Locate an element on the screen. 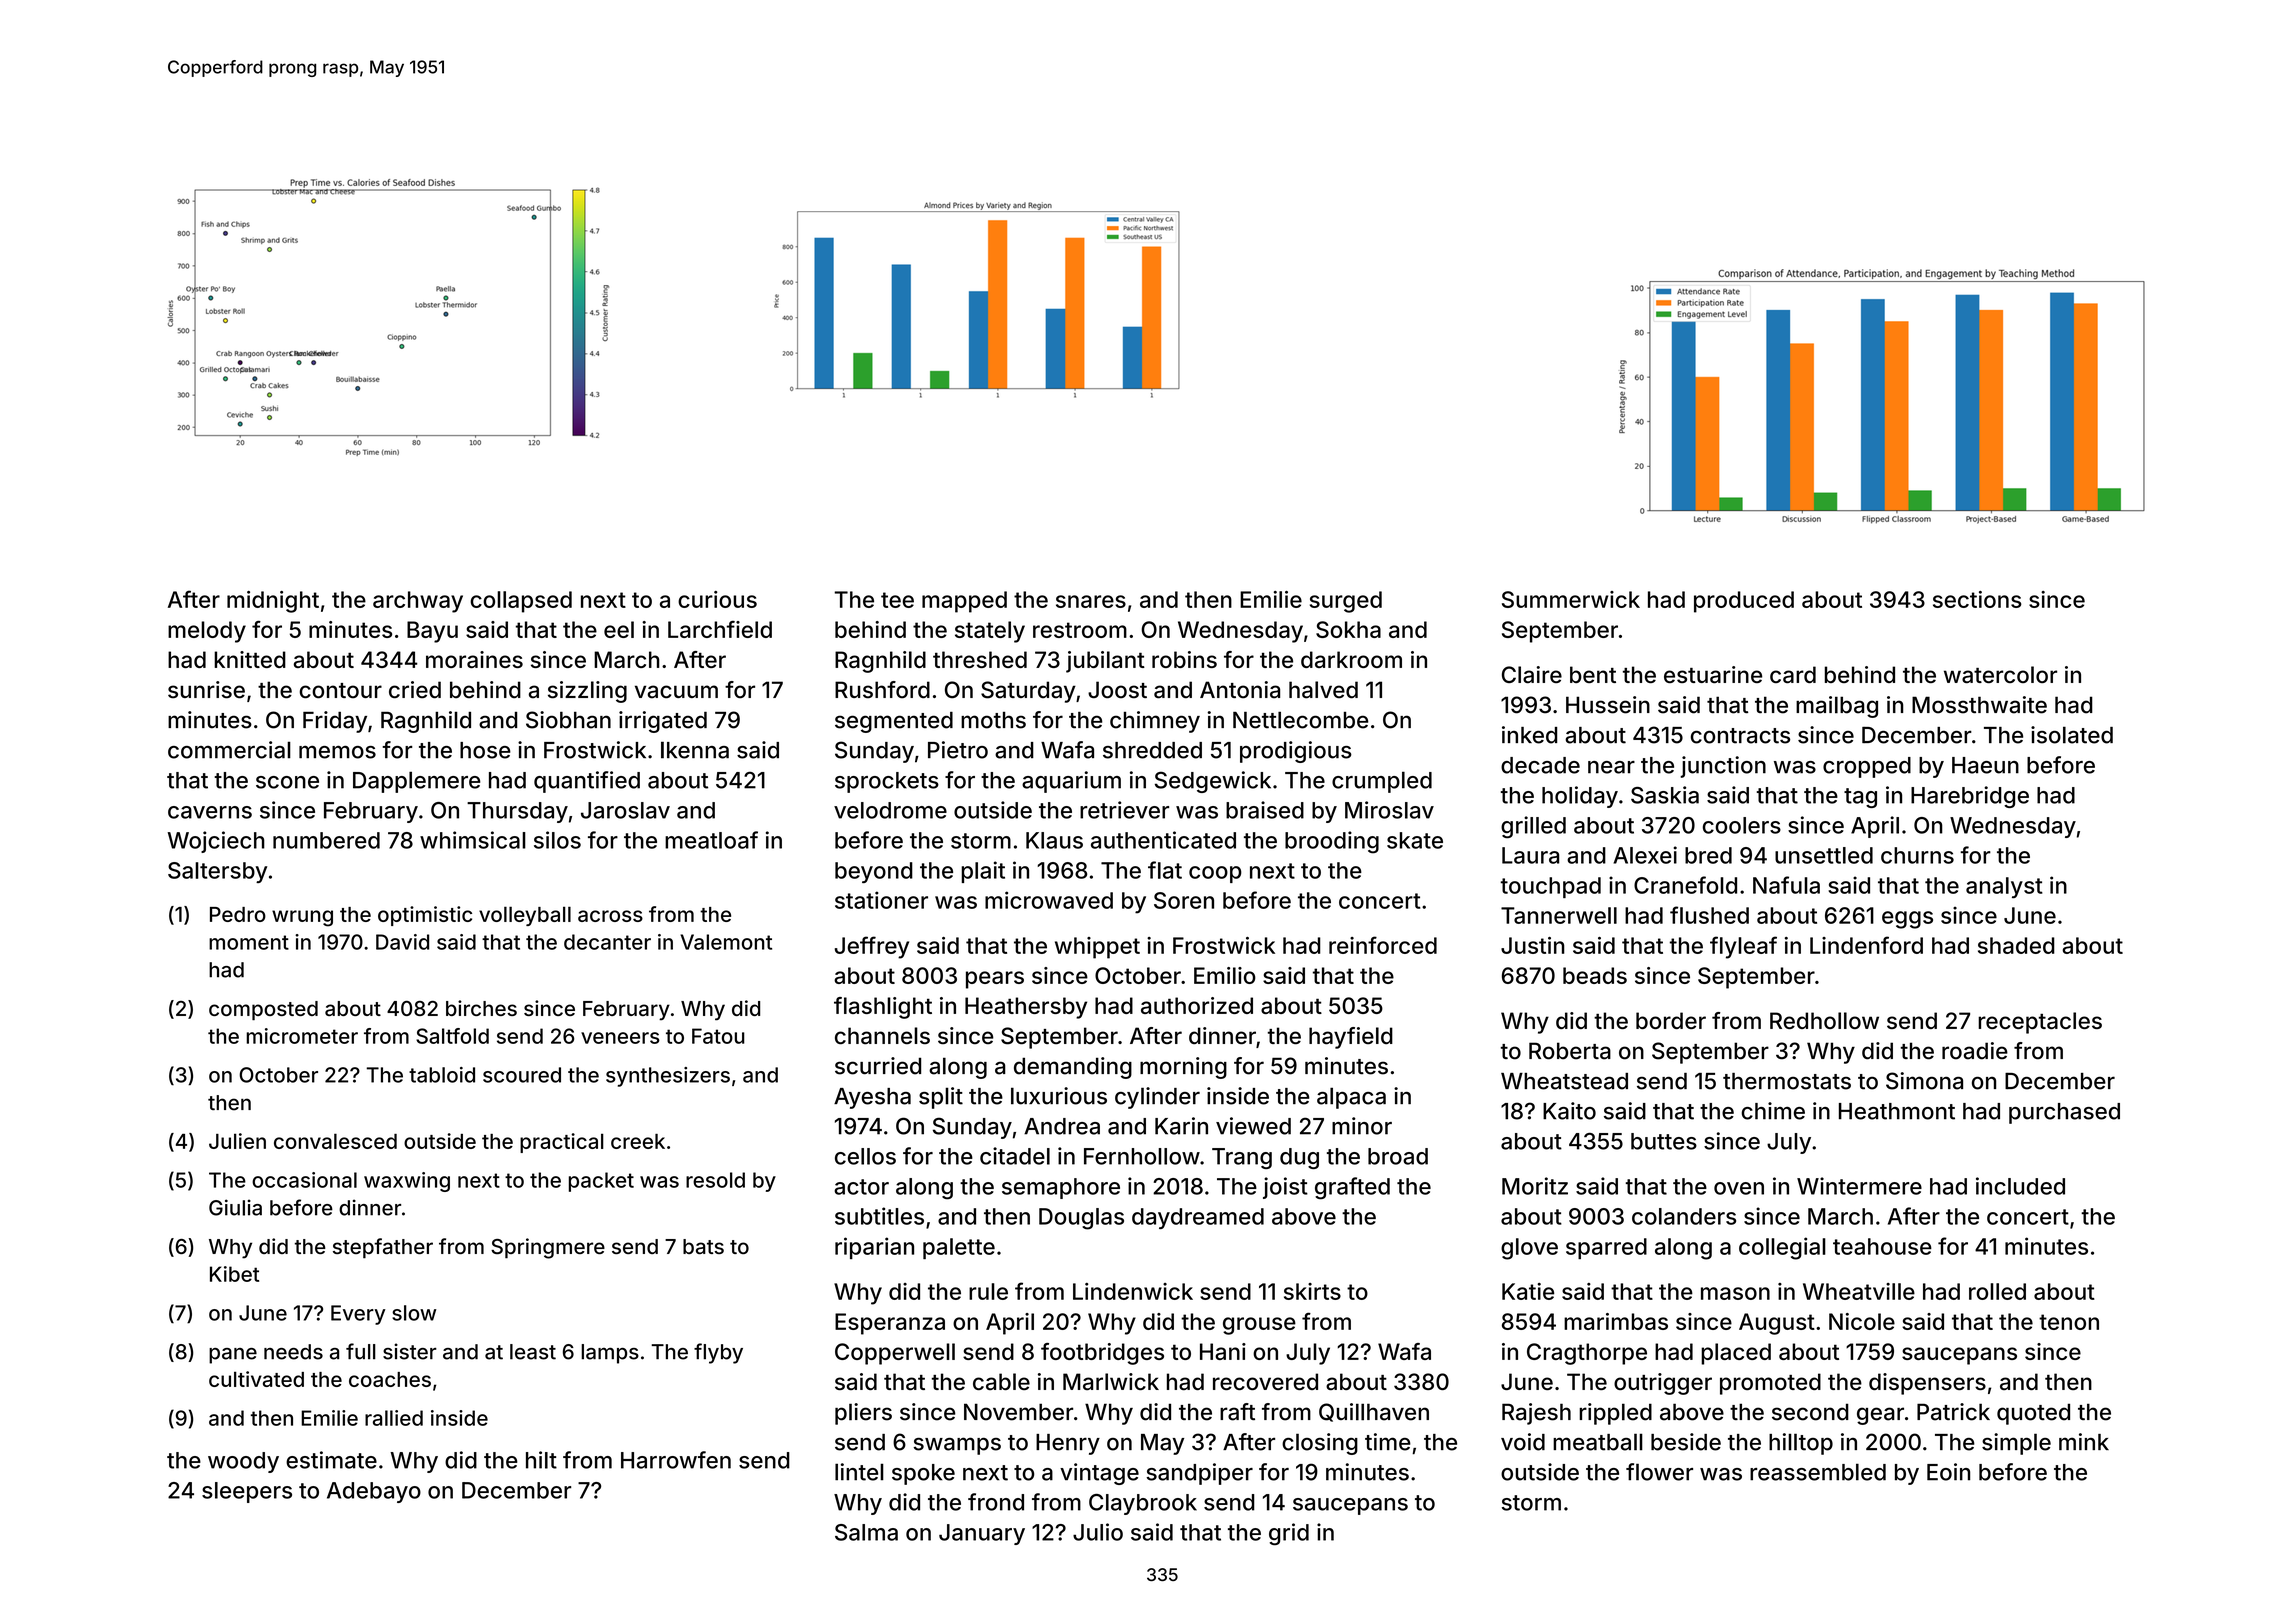 Image resolution: width=2292 pixels, height=1620 pixels. Cragthorpe is located at coordinates (1587, 1354).
